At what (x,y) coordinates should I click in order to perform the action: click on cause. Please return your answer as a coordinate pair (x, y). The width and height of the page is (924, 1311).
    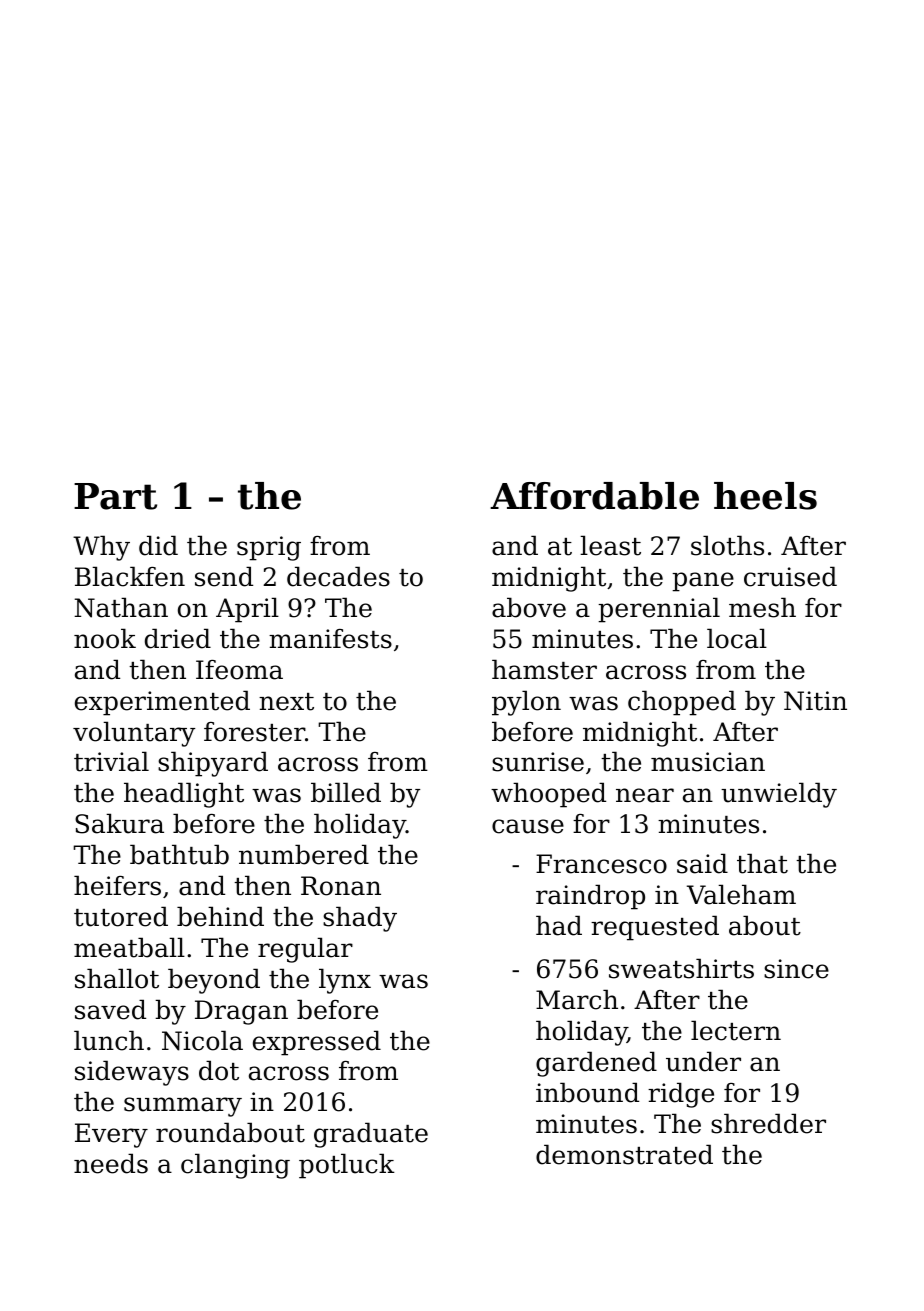
    Looking at the image, I should click on (528, 826).
